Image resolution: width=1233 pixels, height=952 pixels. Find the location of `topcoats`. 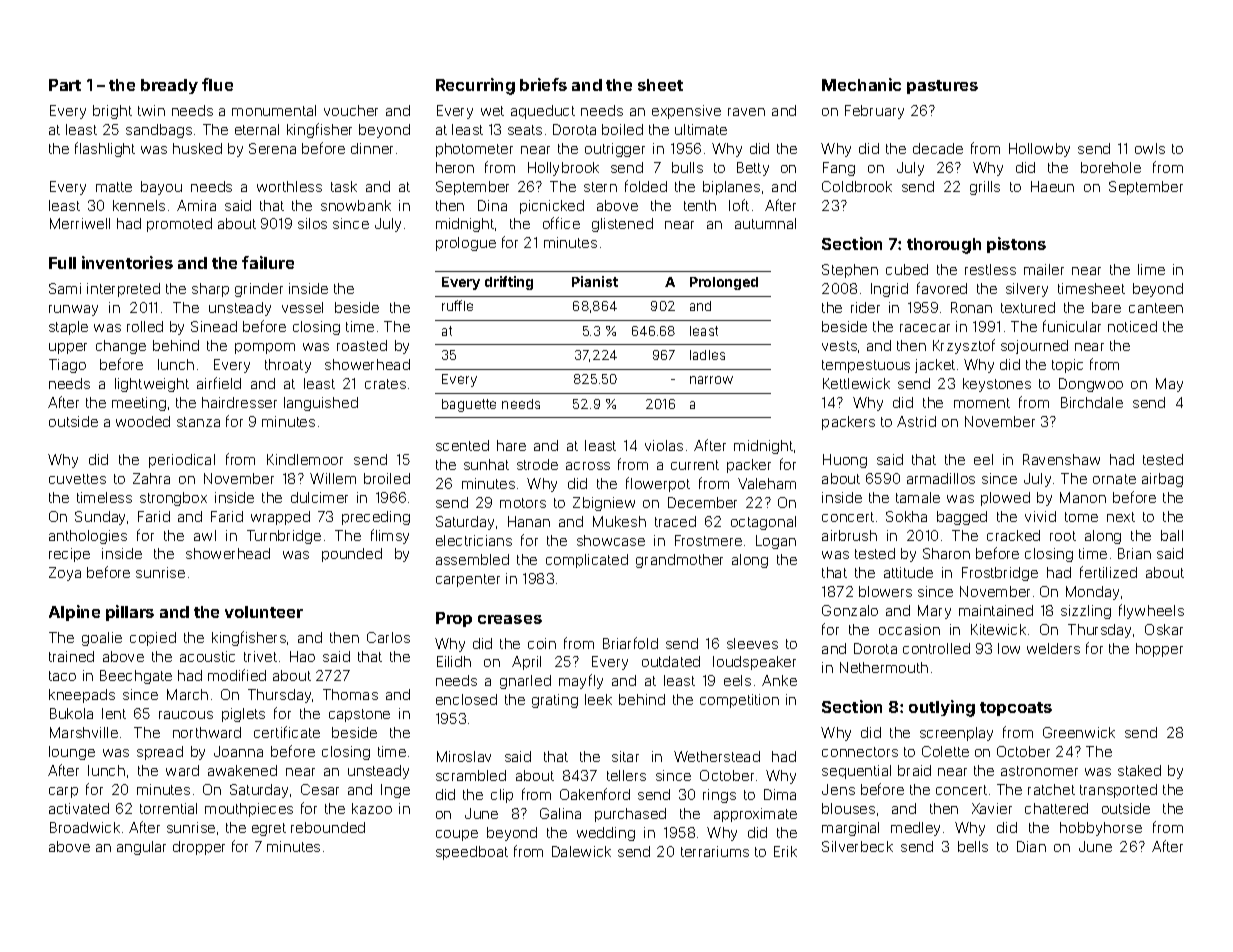

topcoats is located at coordinates (1016, 709).
